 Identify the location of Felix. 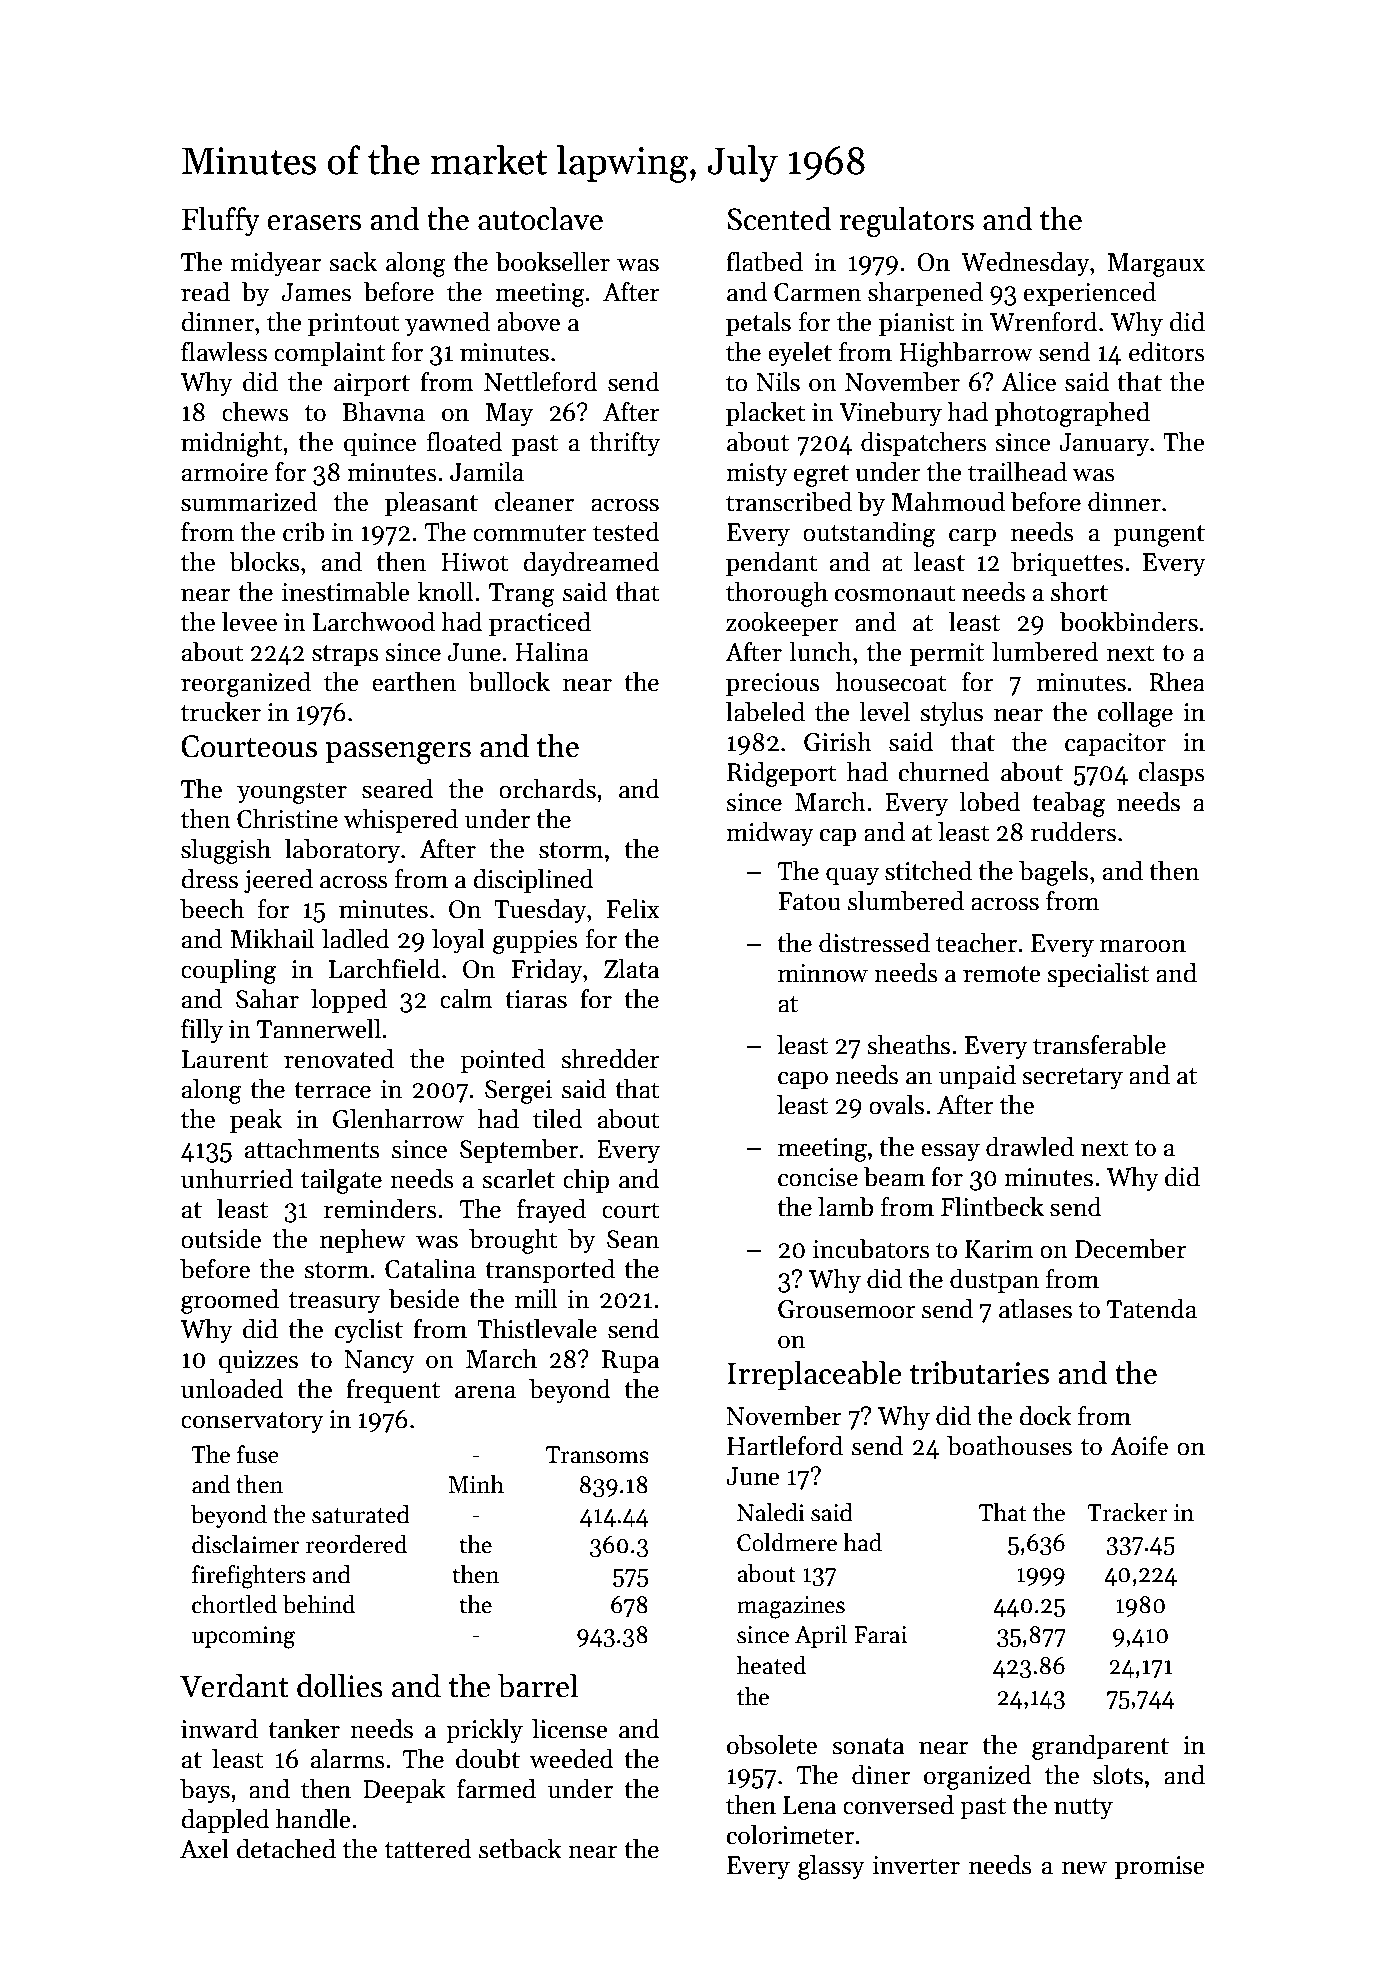
(633, 909).
